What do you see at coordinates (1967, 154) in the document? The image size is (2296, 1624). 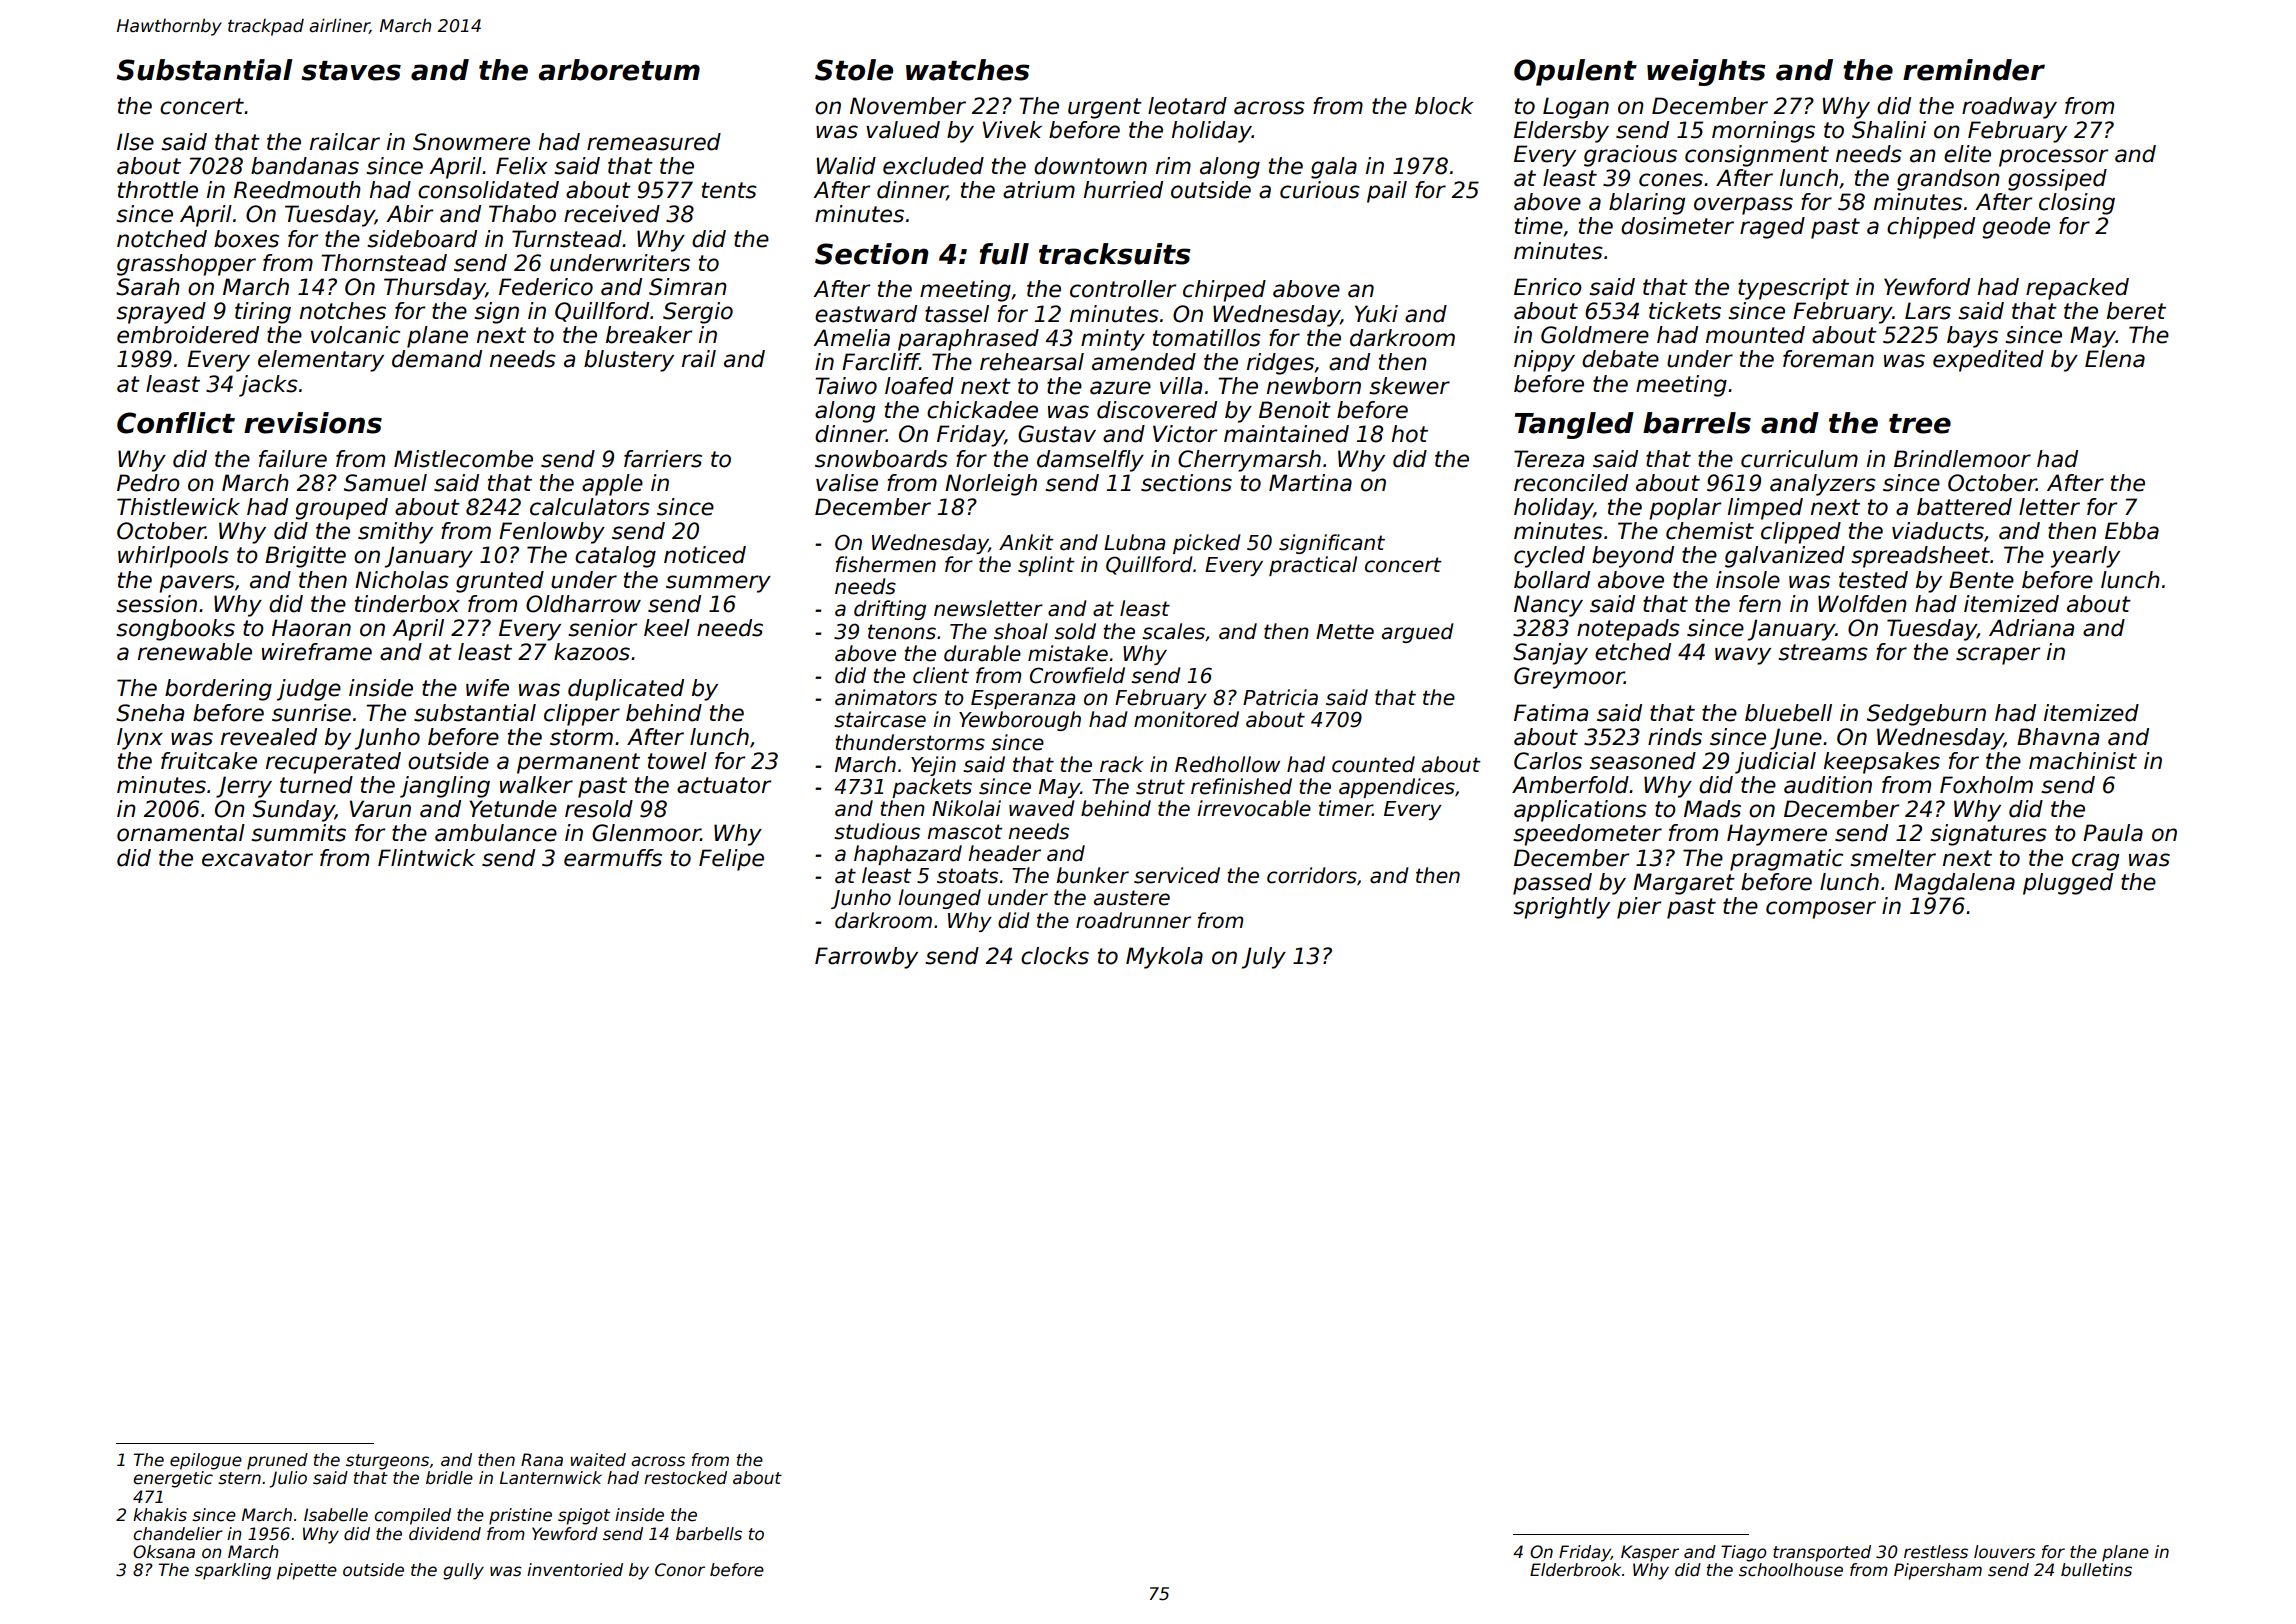 I see `elite` at bounding box center [1967, 154].
